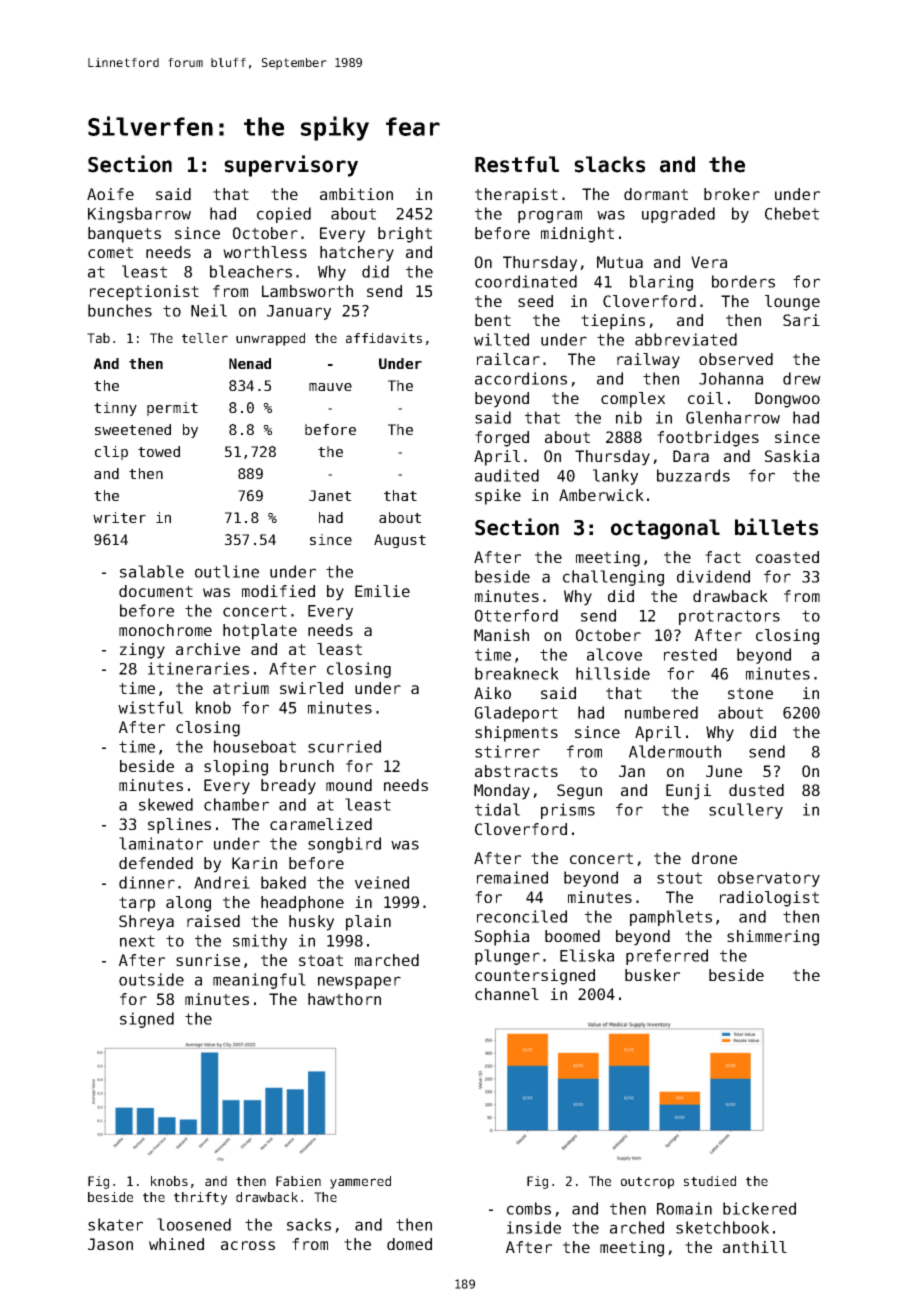  Describe the element at coordinates (284, 215) in the image. I see `copied` at that location.
